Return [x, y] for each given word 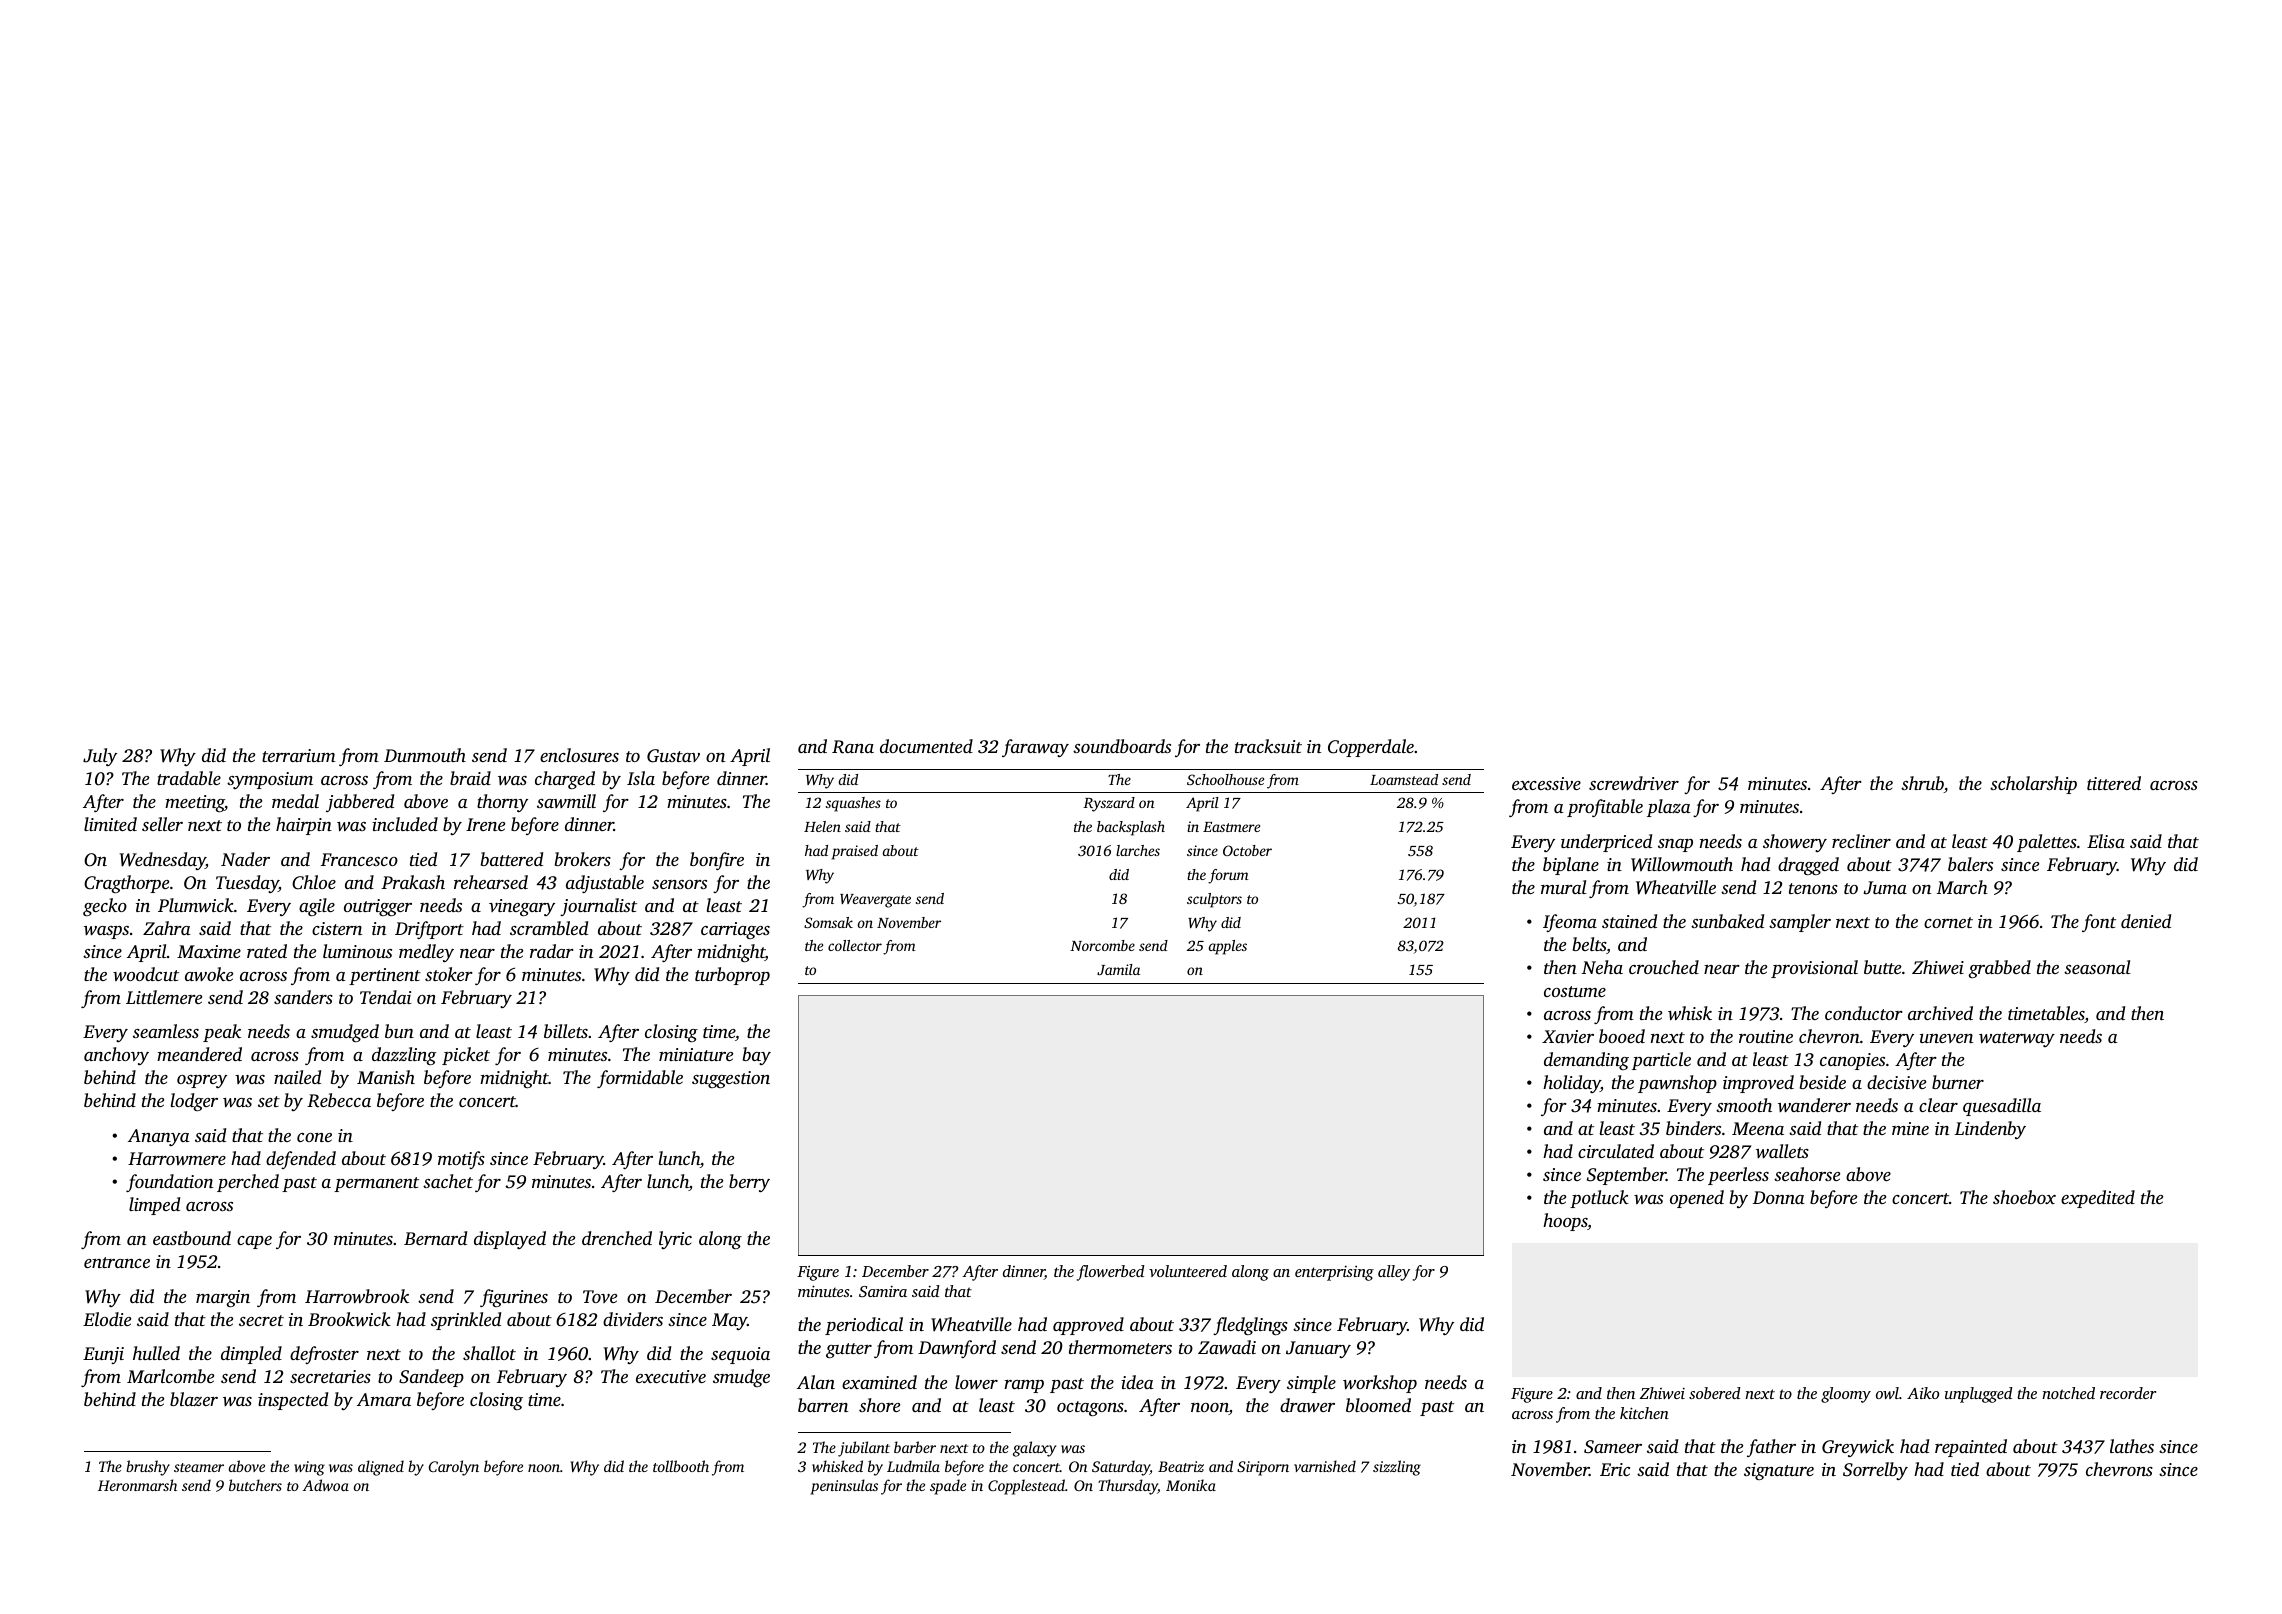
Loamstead [1404, 779]
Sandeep [431, 1378]
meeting [195, 803]
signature [1779, 1471]
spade [948, 1487]
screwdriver [1634, 783]
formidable [640, 1079]
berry [749, 1183]
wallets [1782, 1151]
